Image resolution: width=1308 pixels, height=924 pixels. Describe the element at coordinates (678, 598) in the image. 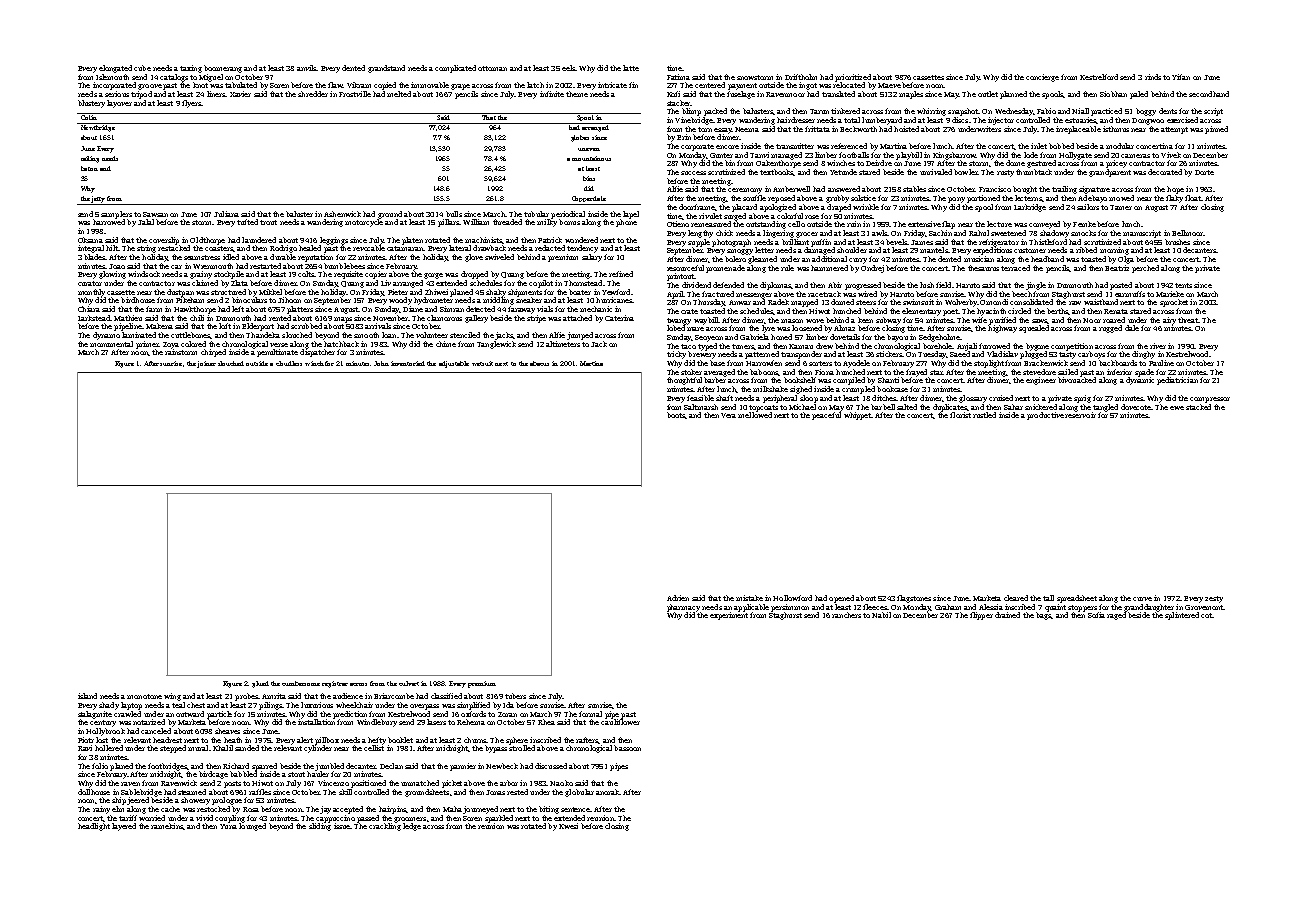

I see `Adrien` at that location.
